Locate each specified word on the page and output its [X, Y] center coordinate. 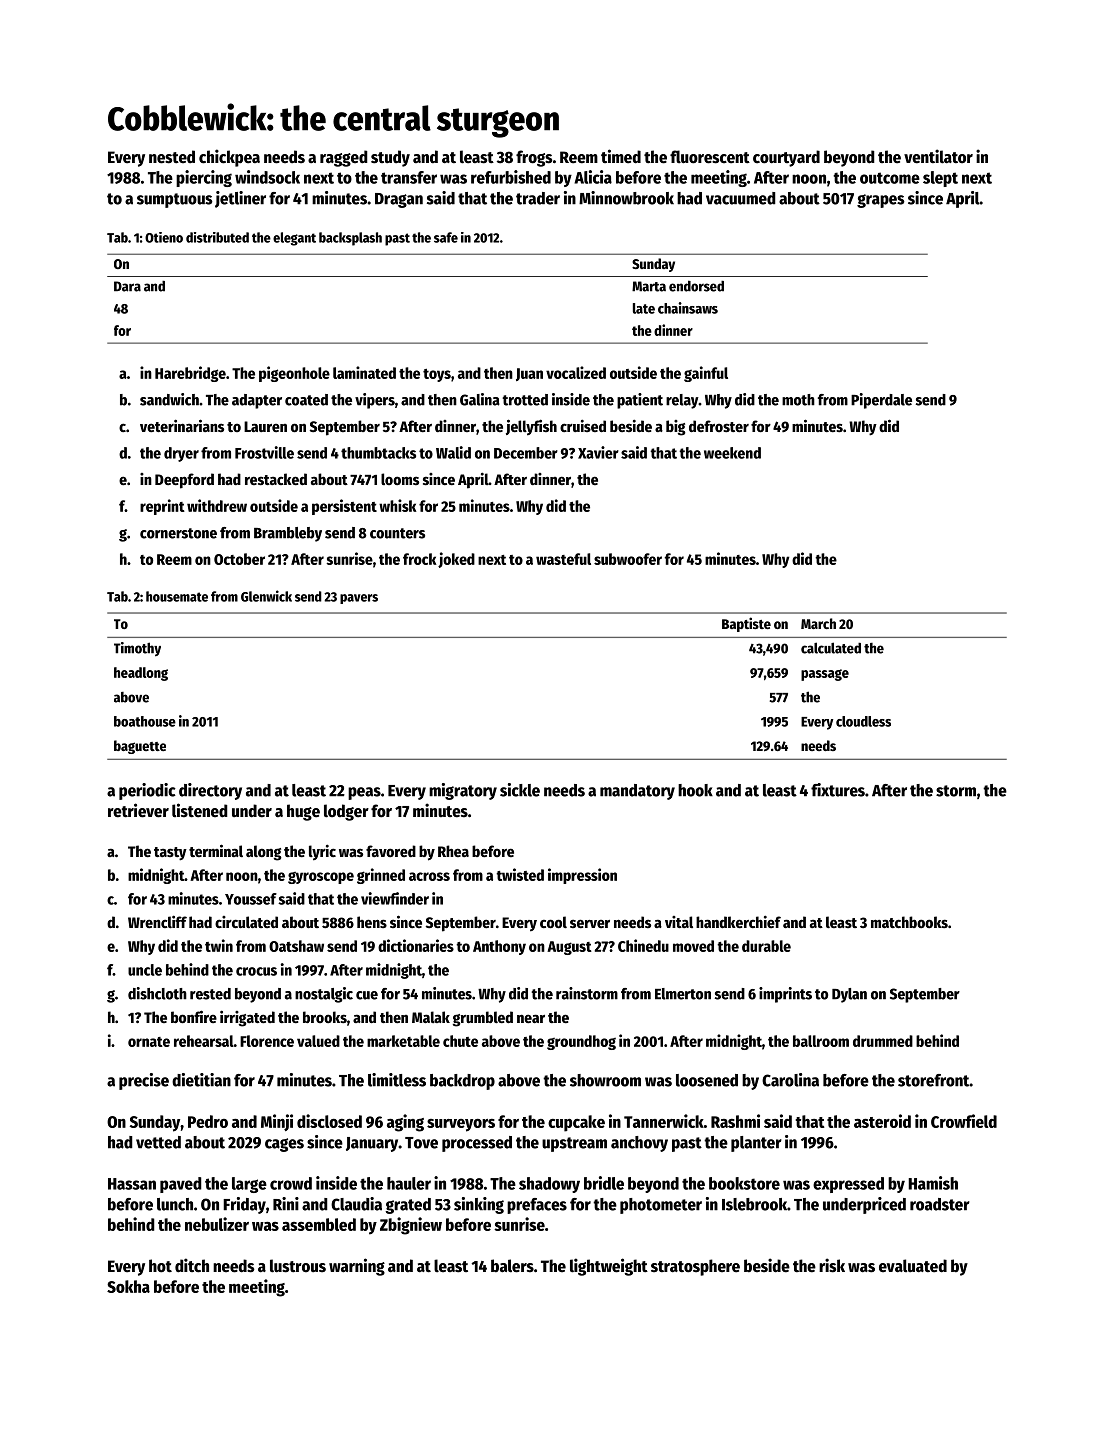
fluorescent [710, 157]
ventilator [938, 156]
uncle [145, 970]
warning [357, 1267]
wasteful [563, 559]
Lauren [265, 426]
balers [512, 1266]
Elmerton [683, 994]
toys [437, 375]
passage [825, 675]
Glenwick [266, 596]
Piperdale [881, 401]
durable [766, 946]
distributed [217, 237]
